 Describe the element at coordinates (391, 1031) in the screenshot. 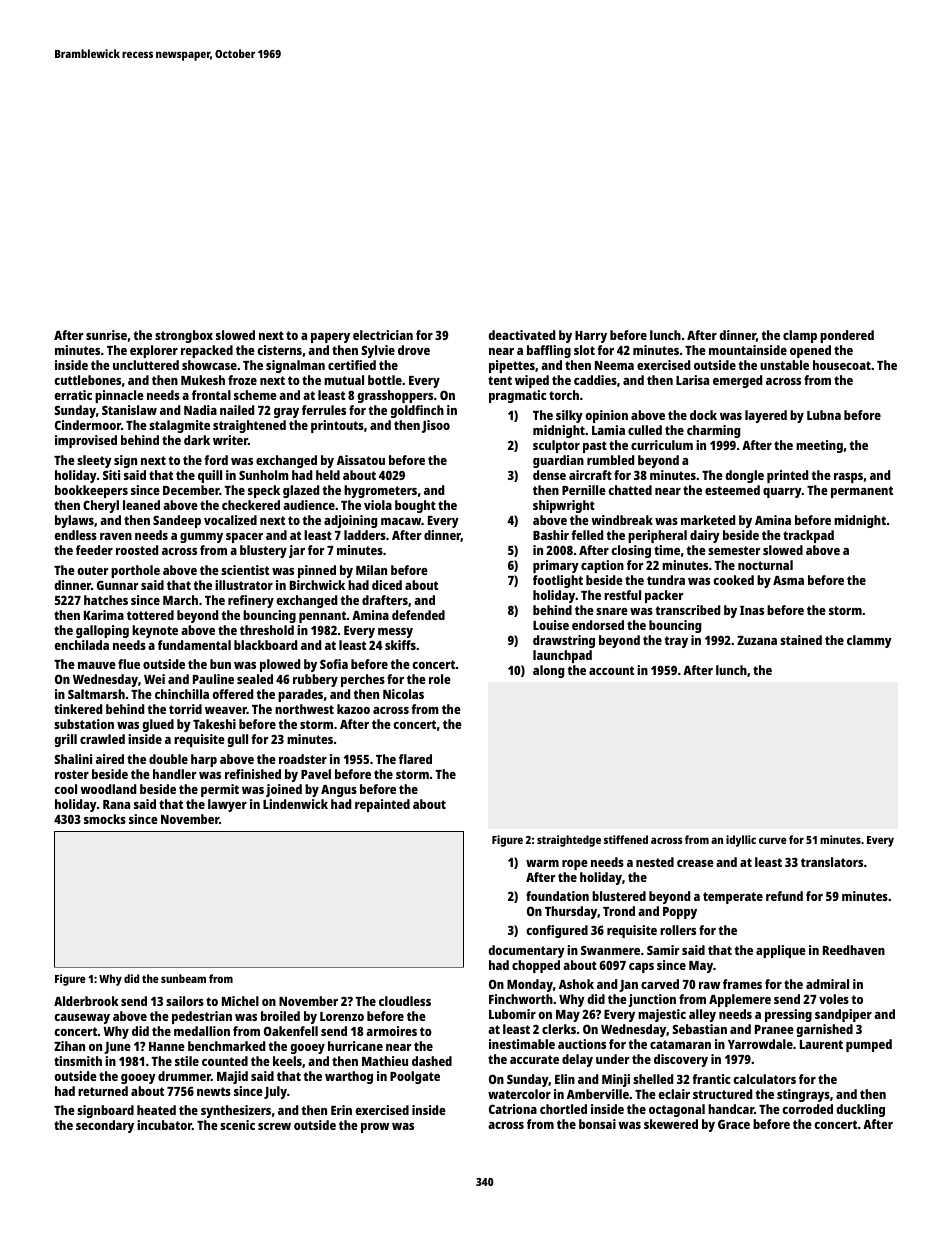

I see `armoires` at that location.
